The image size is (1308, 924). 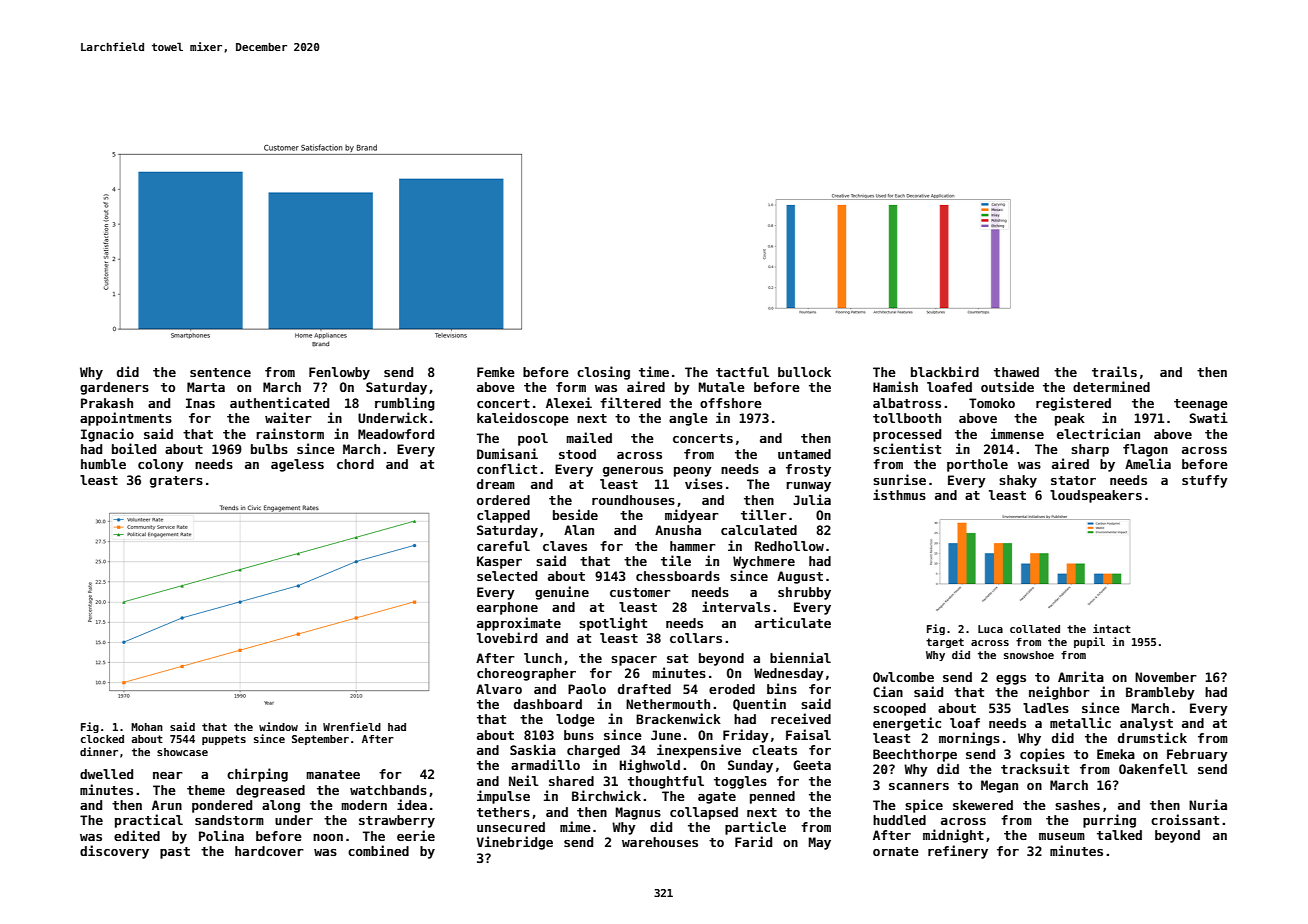 I want to click on target, so click(x=945, y=643).
